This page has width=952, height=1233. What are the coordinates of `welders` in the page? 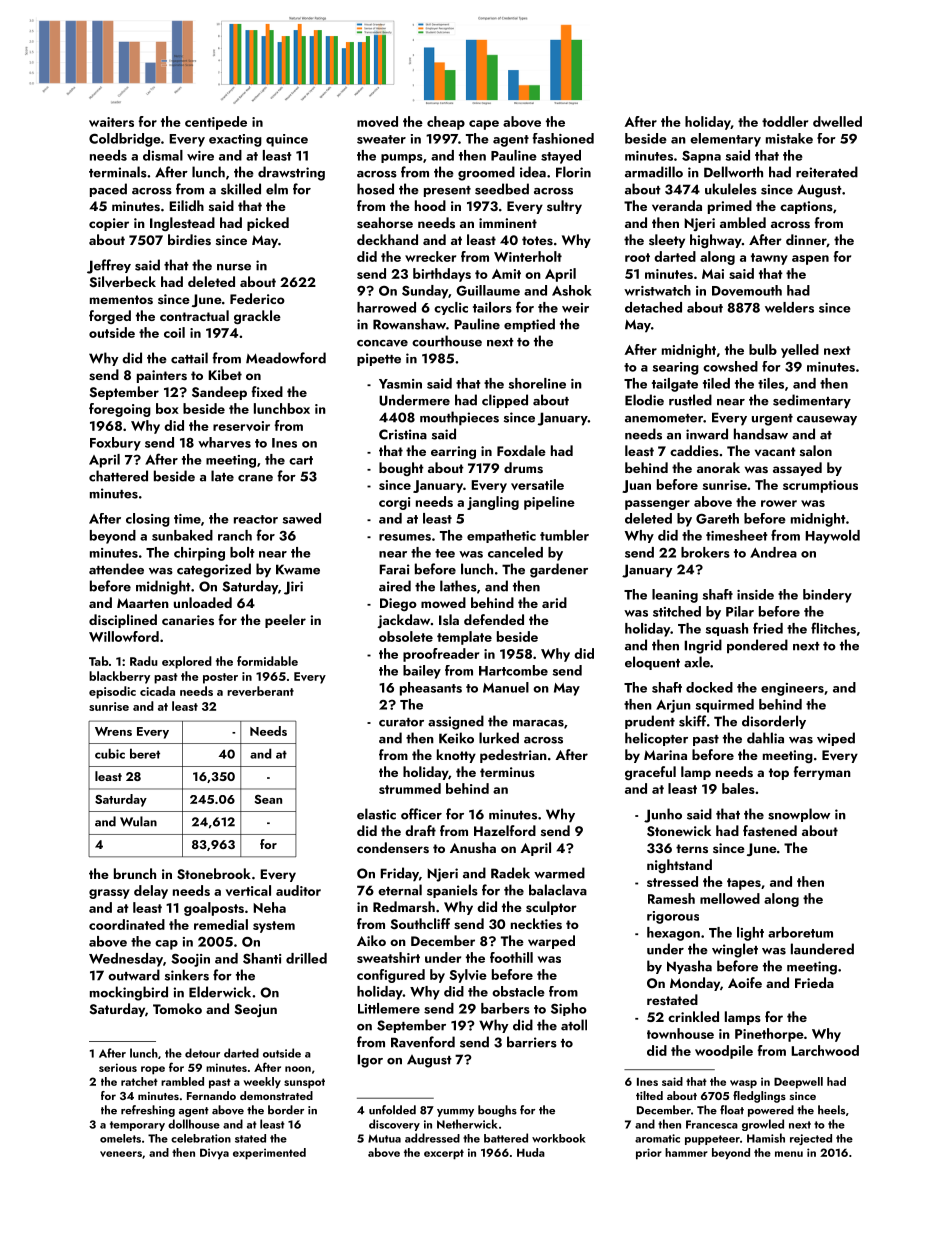 It's located at (789, 307).
